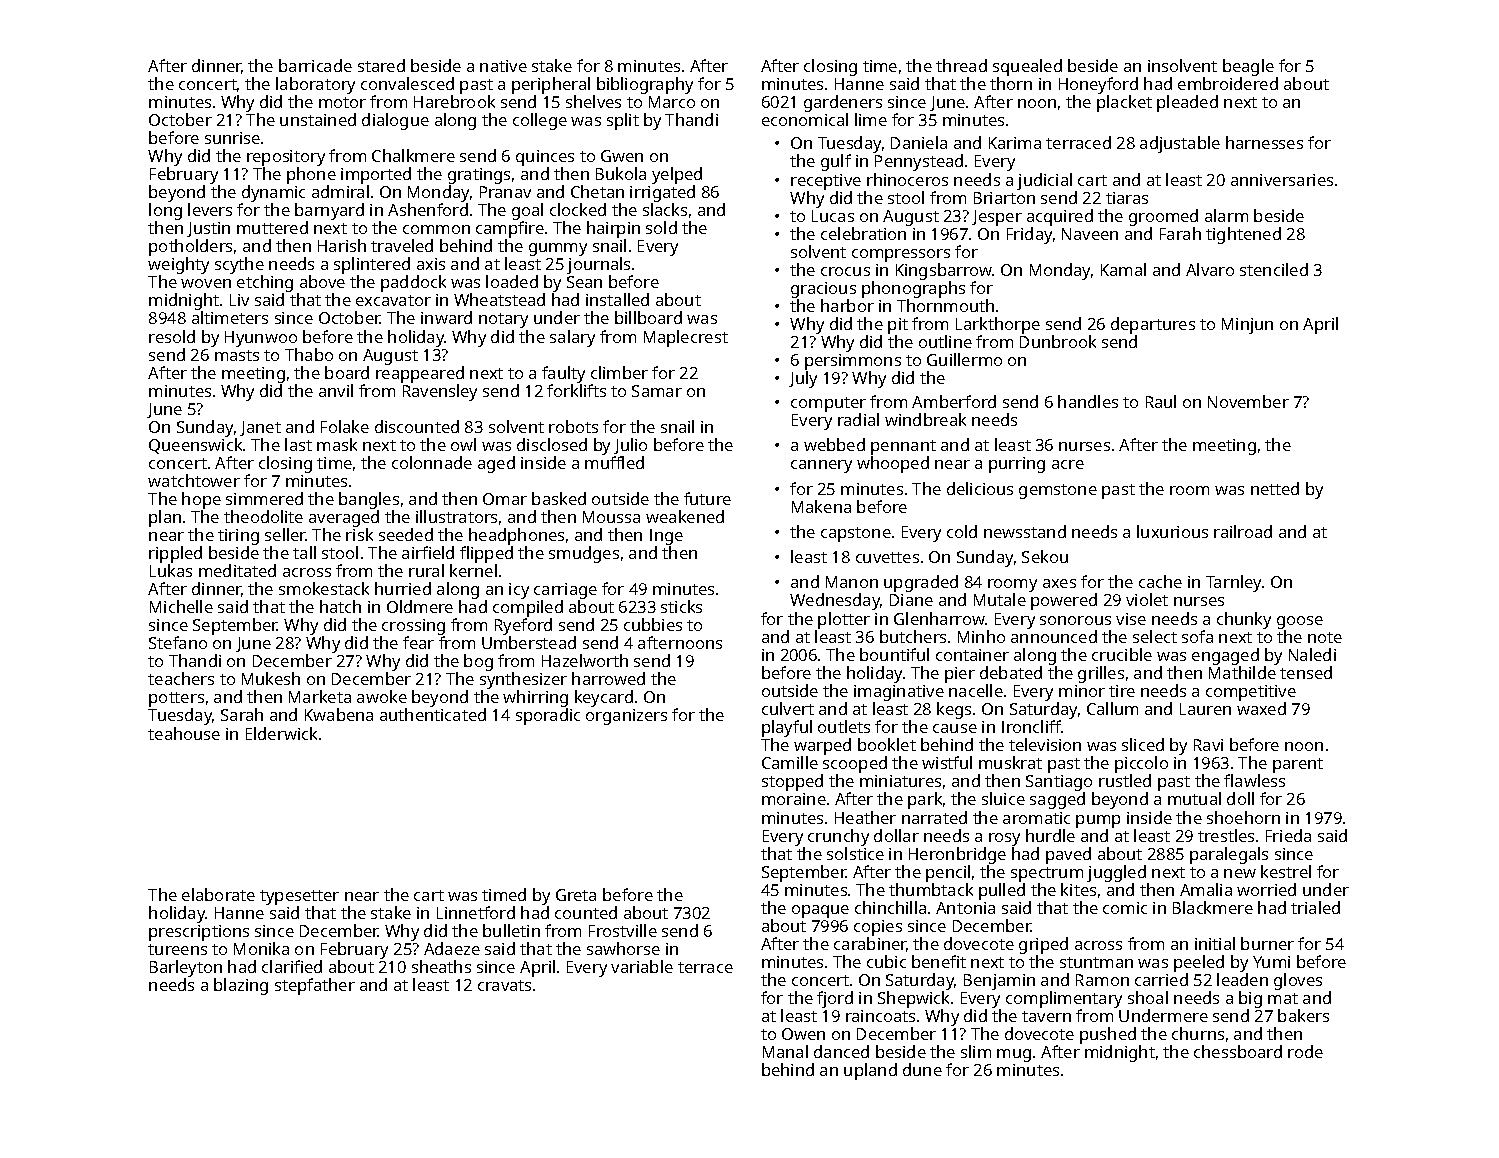 The width and height of the screenshot is (1499, 1158). I want to click on Monika, so click(261, 948).
